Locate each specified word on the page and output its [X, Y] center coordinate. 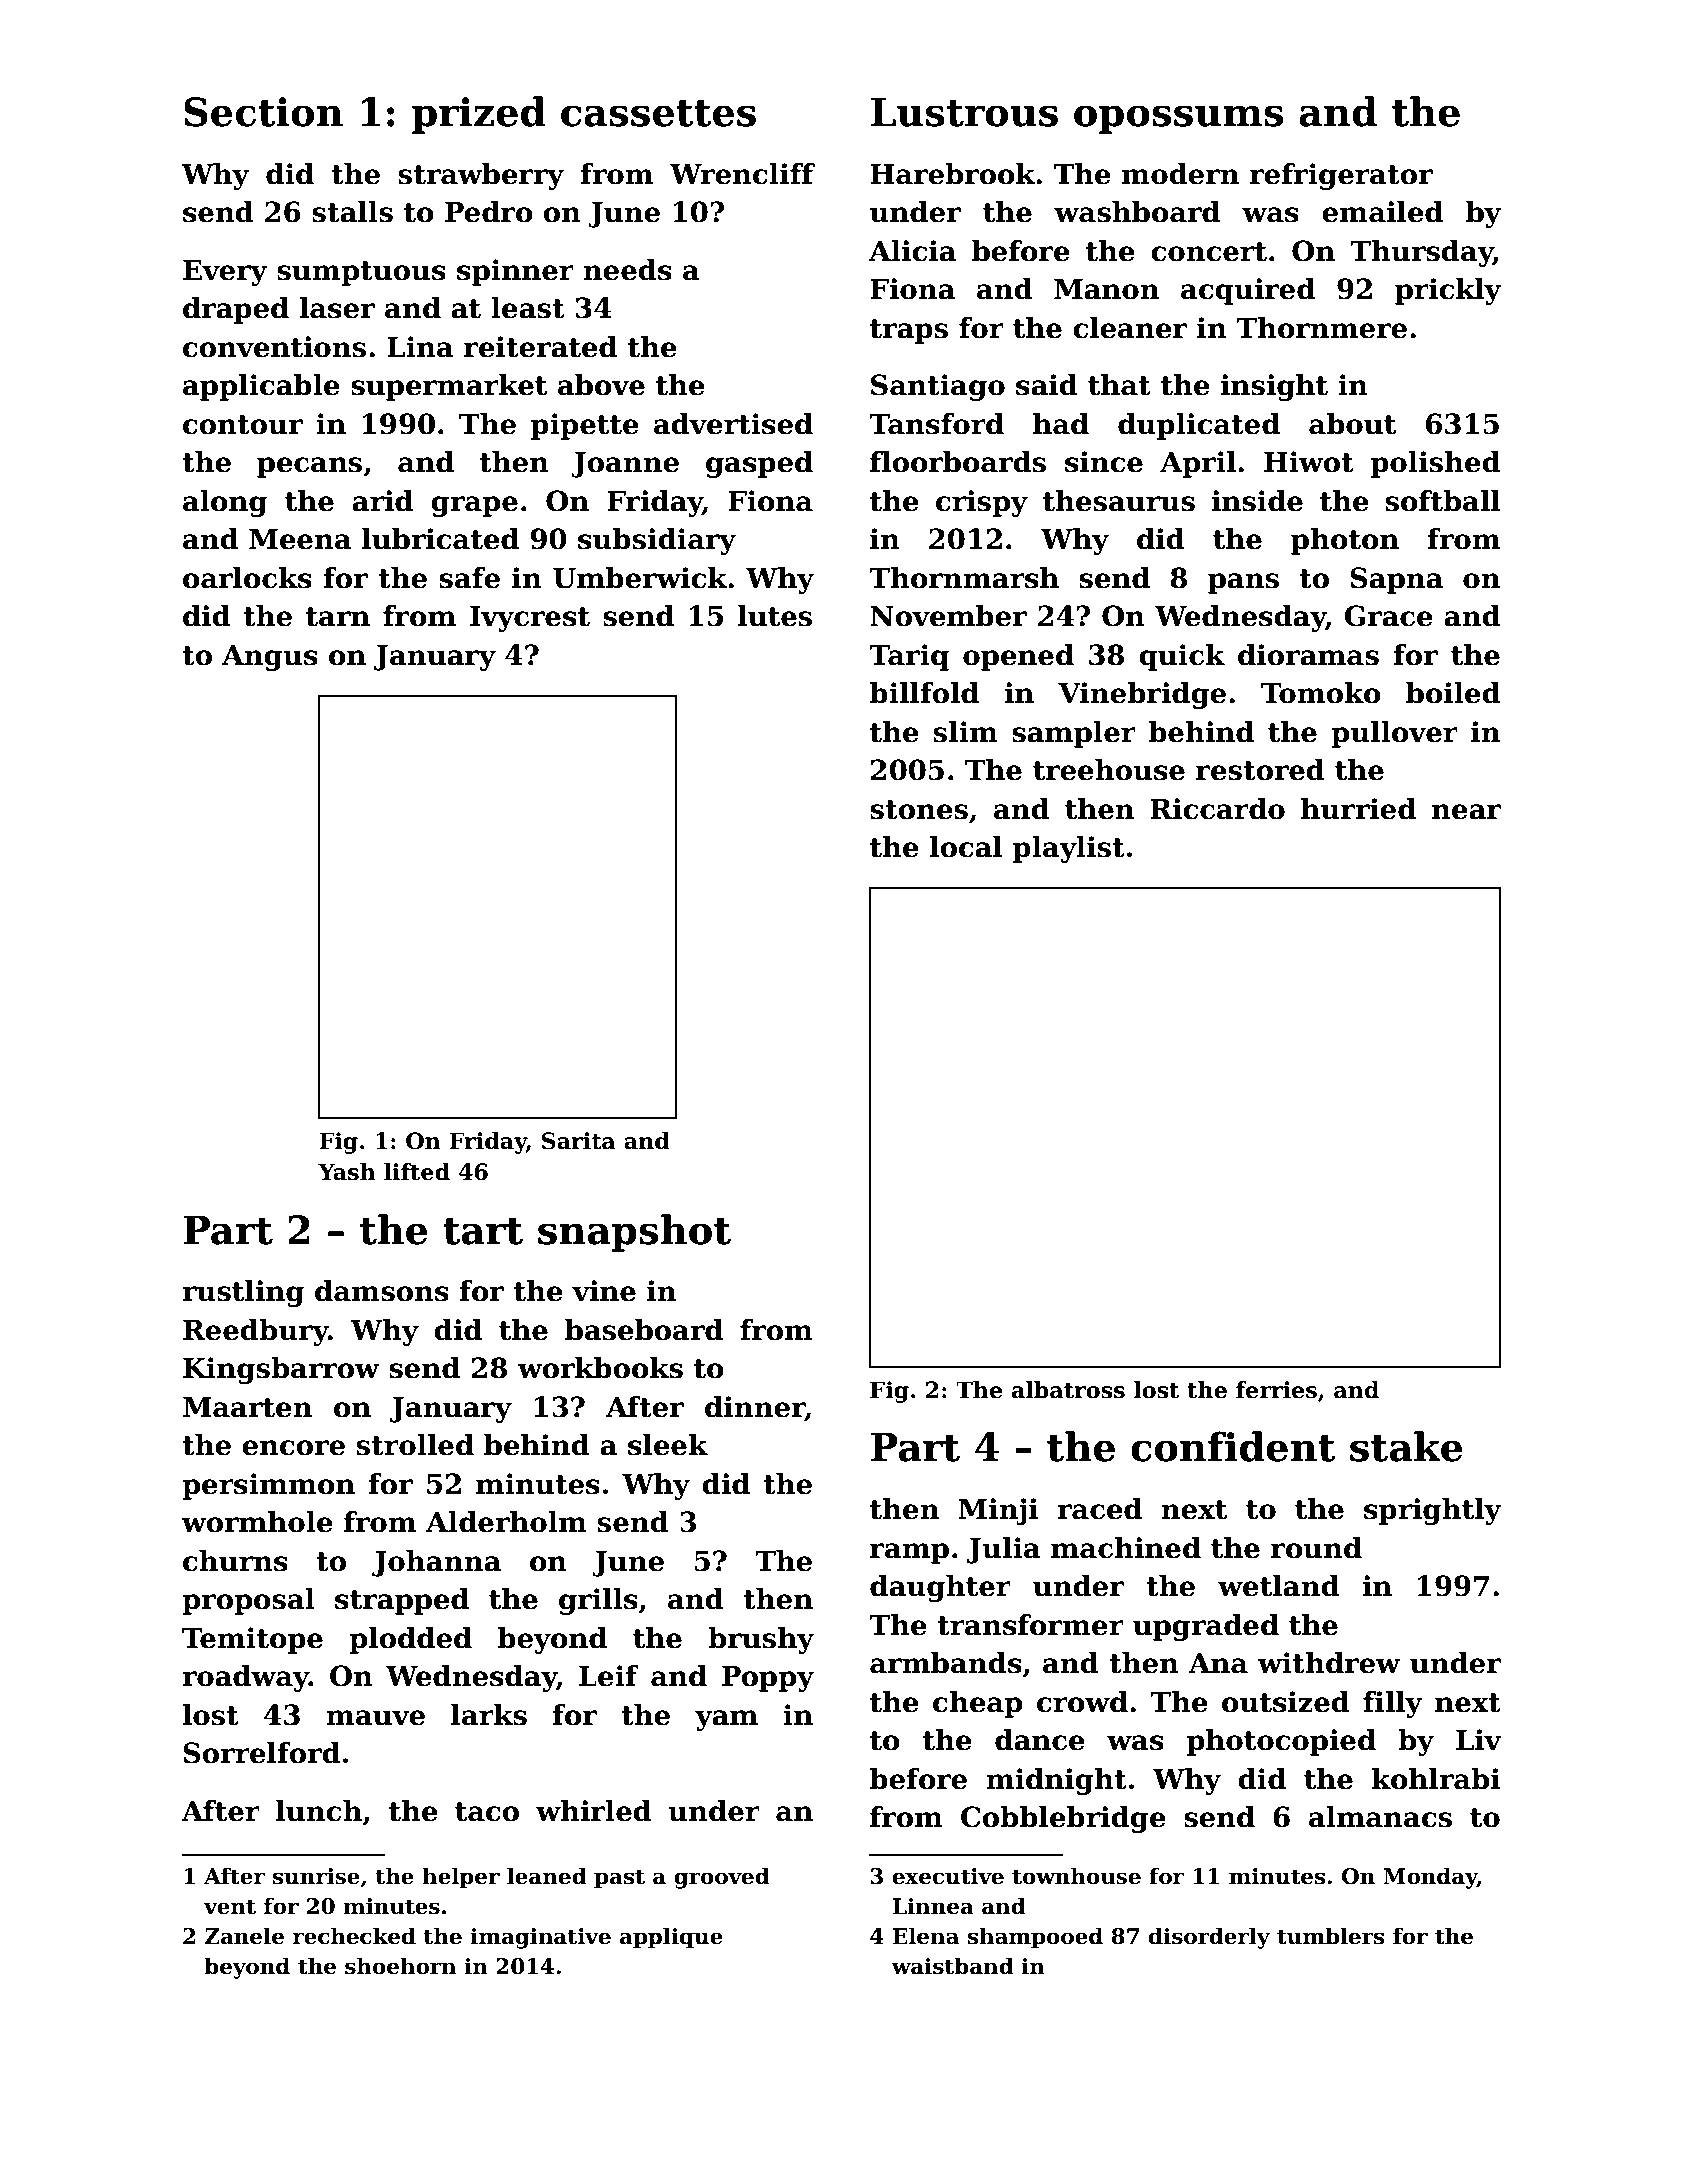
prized [479, 115]
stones [919, 810]
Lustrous [964, 112]
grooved [722, 1878]
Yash [347, 1172]
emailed [1382, 212]
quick [1182, 657]
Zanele [244, 1936]
